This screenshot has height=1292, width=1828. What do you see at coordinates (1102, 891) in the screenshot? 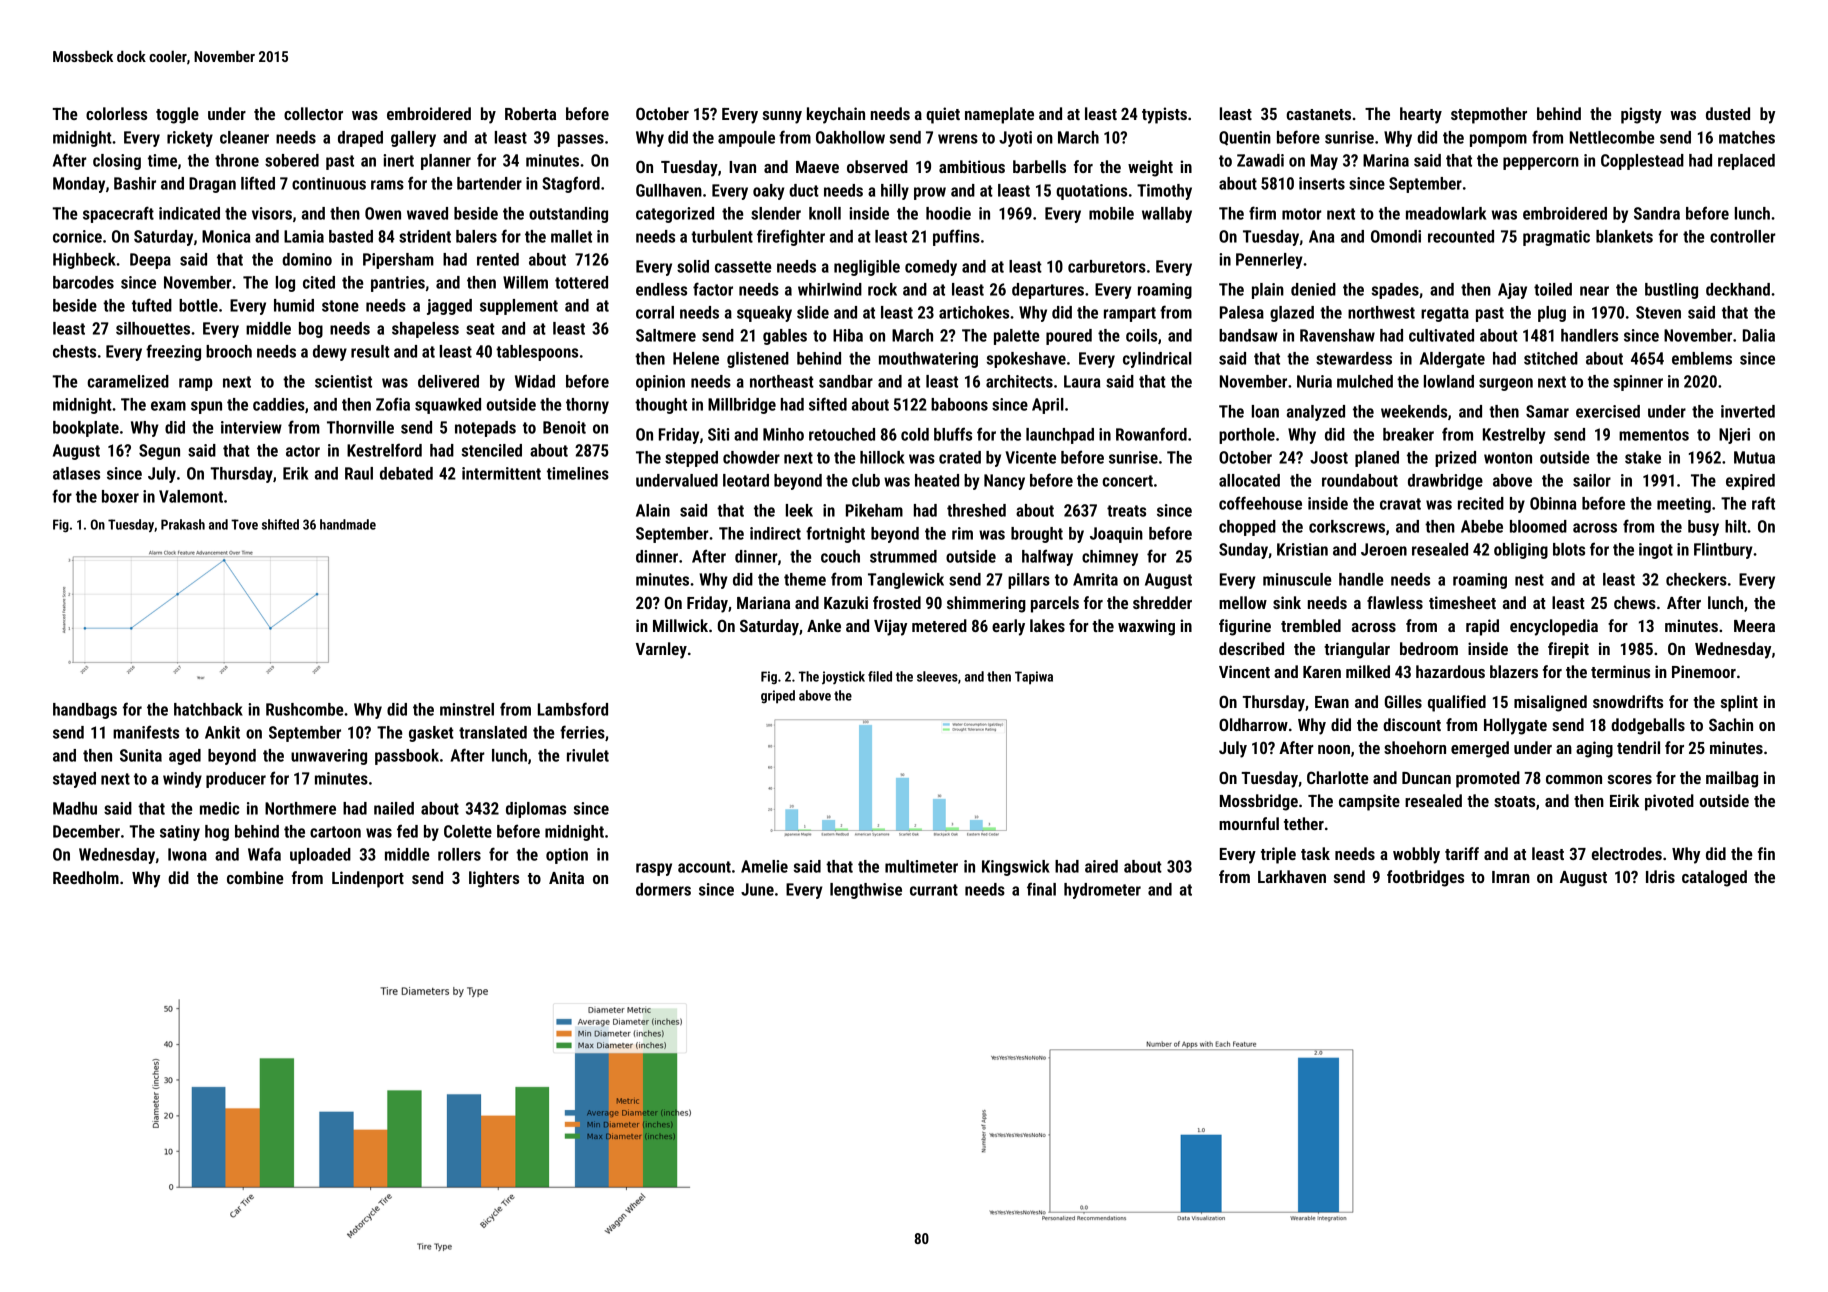
I see `hydrometer` at bounding box center [1102, 891].
